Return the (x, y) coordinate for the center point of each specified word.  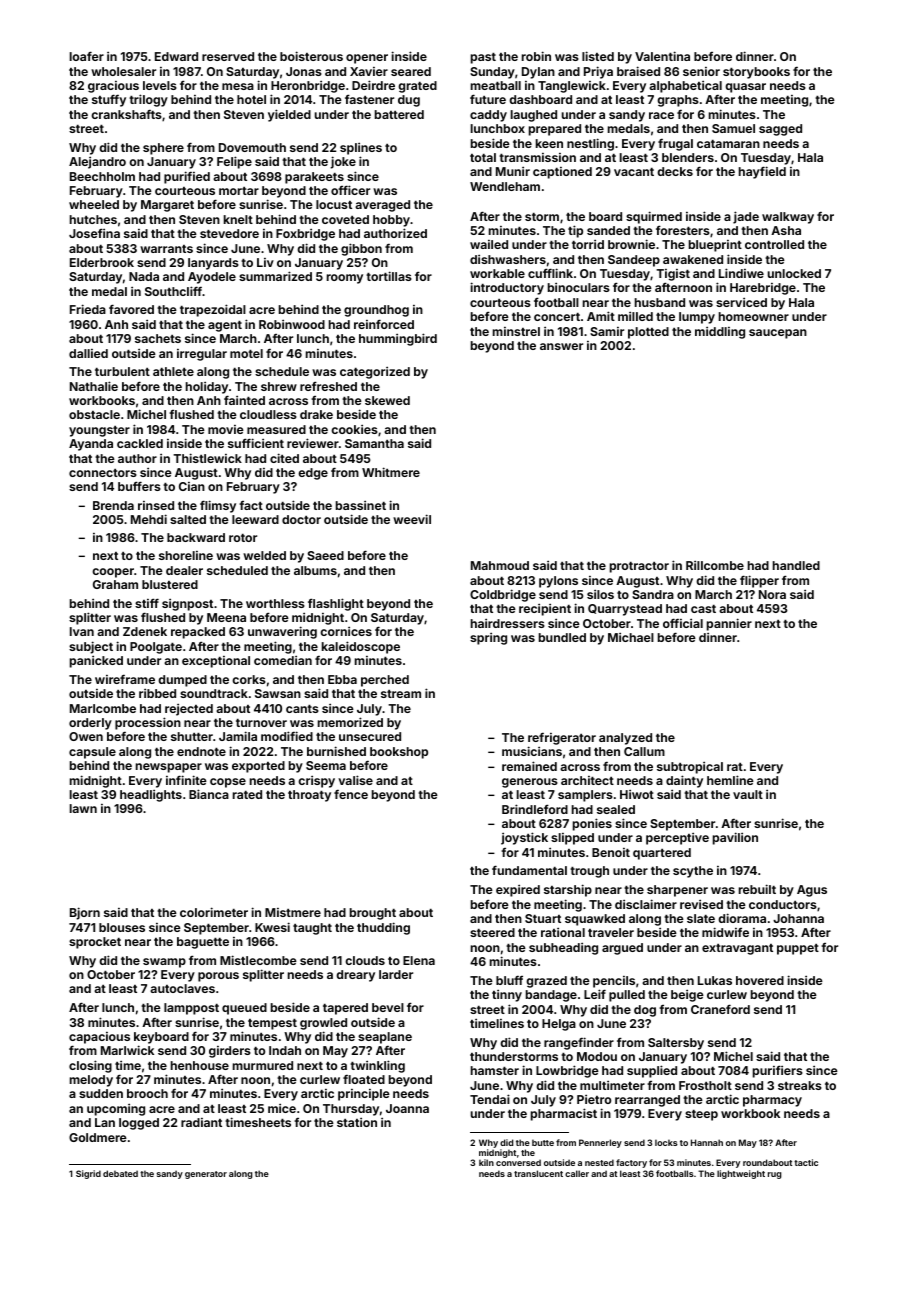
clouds (365, 960)
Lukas (715, 980)
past (483, 58)
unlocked (794, 273)
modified (287, 736)
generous (530, 783)
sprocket (95, 943)
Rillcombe (715, 565)
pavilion (735, 838)
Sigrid (88, 1174)
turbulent (122, 371)
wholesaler (123, 71)
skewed (387, 400)
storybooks (756, 73)
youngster (99, 431)
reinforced (384, 324)
